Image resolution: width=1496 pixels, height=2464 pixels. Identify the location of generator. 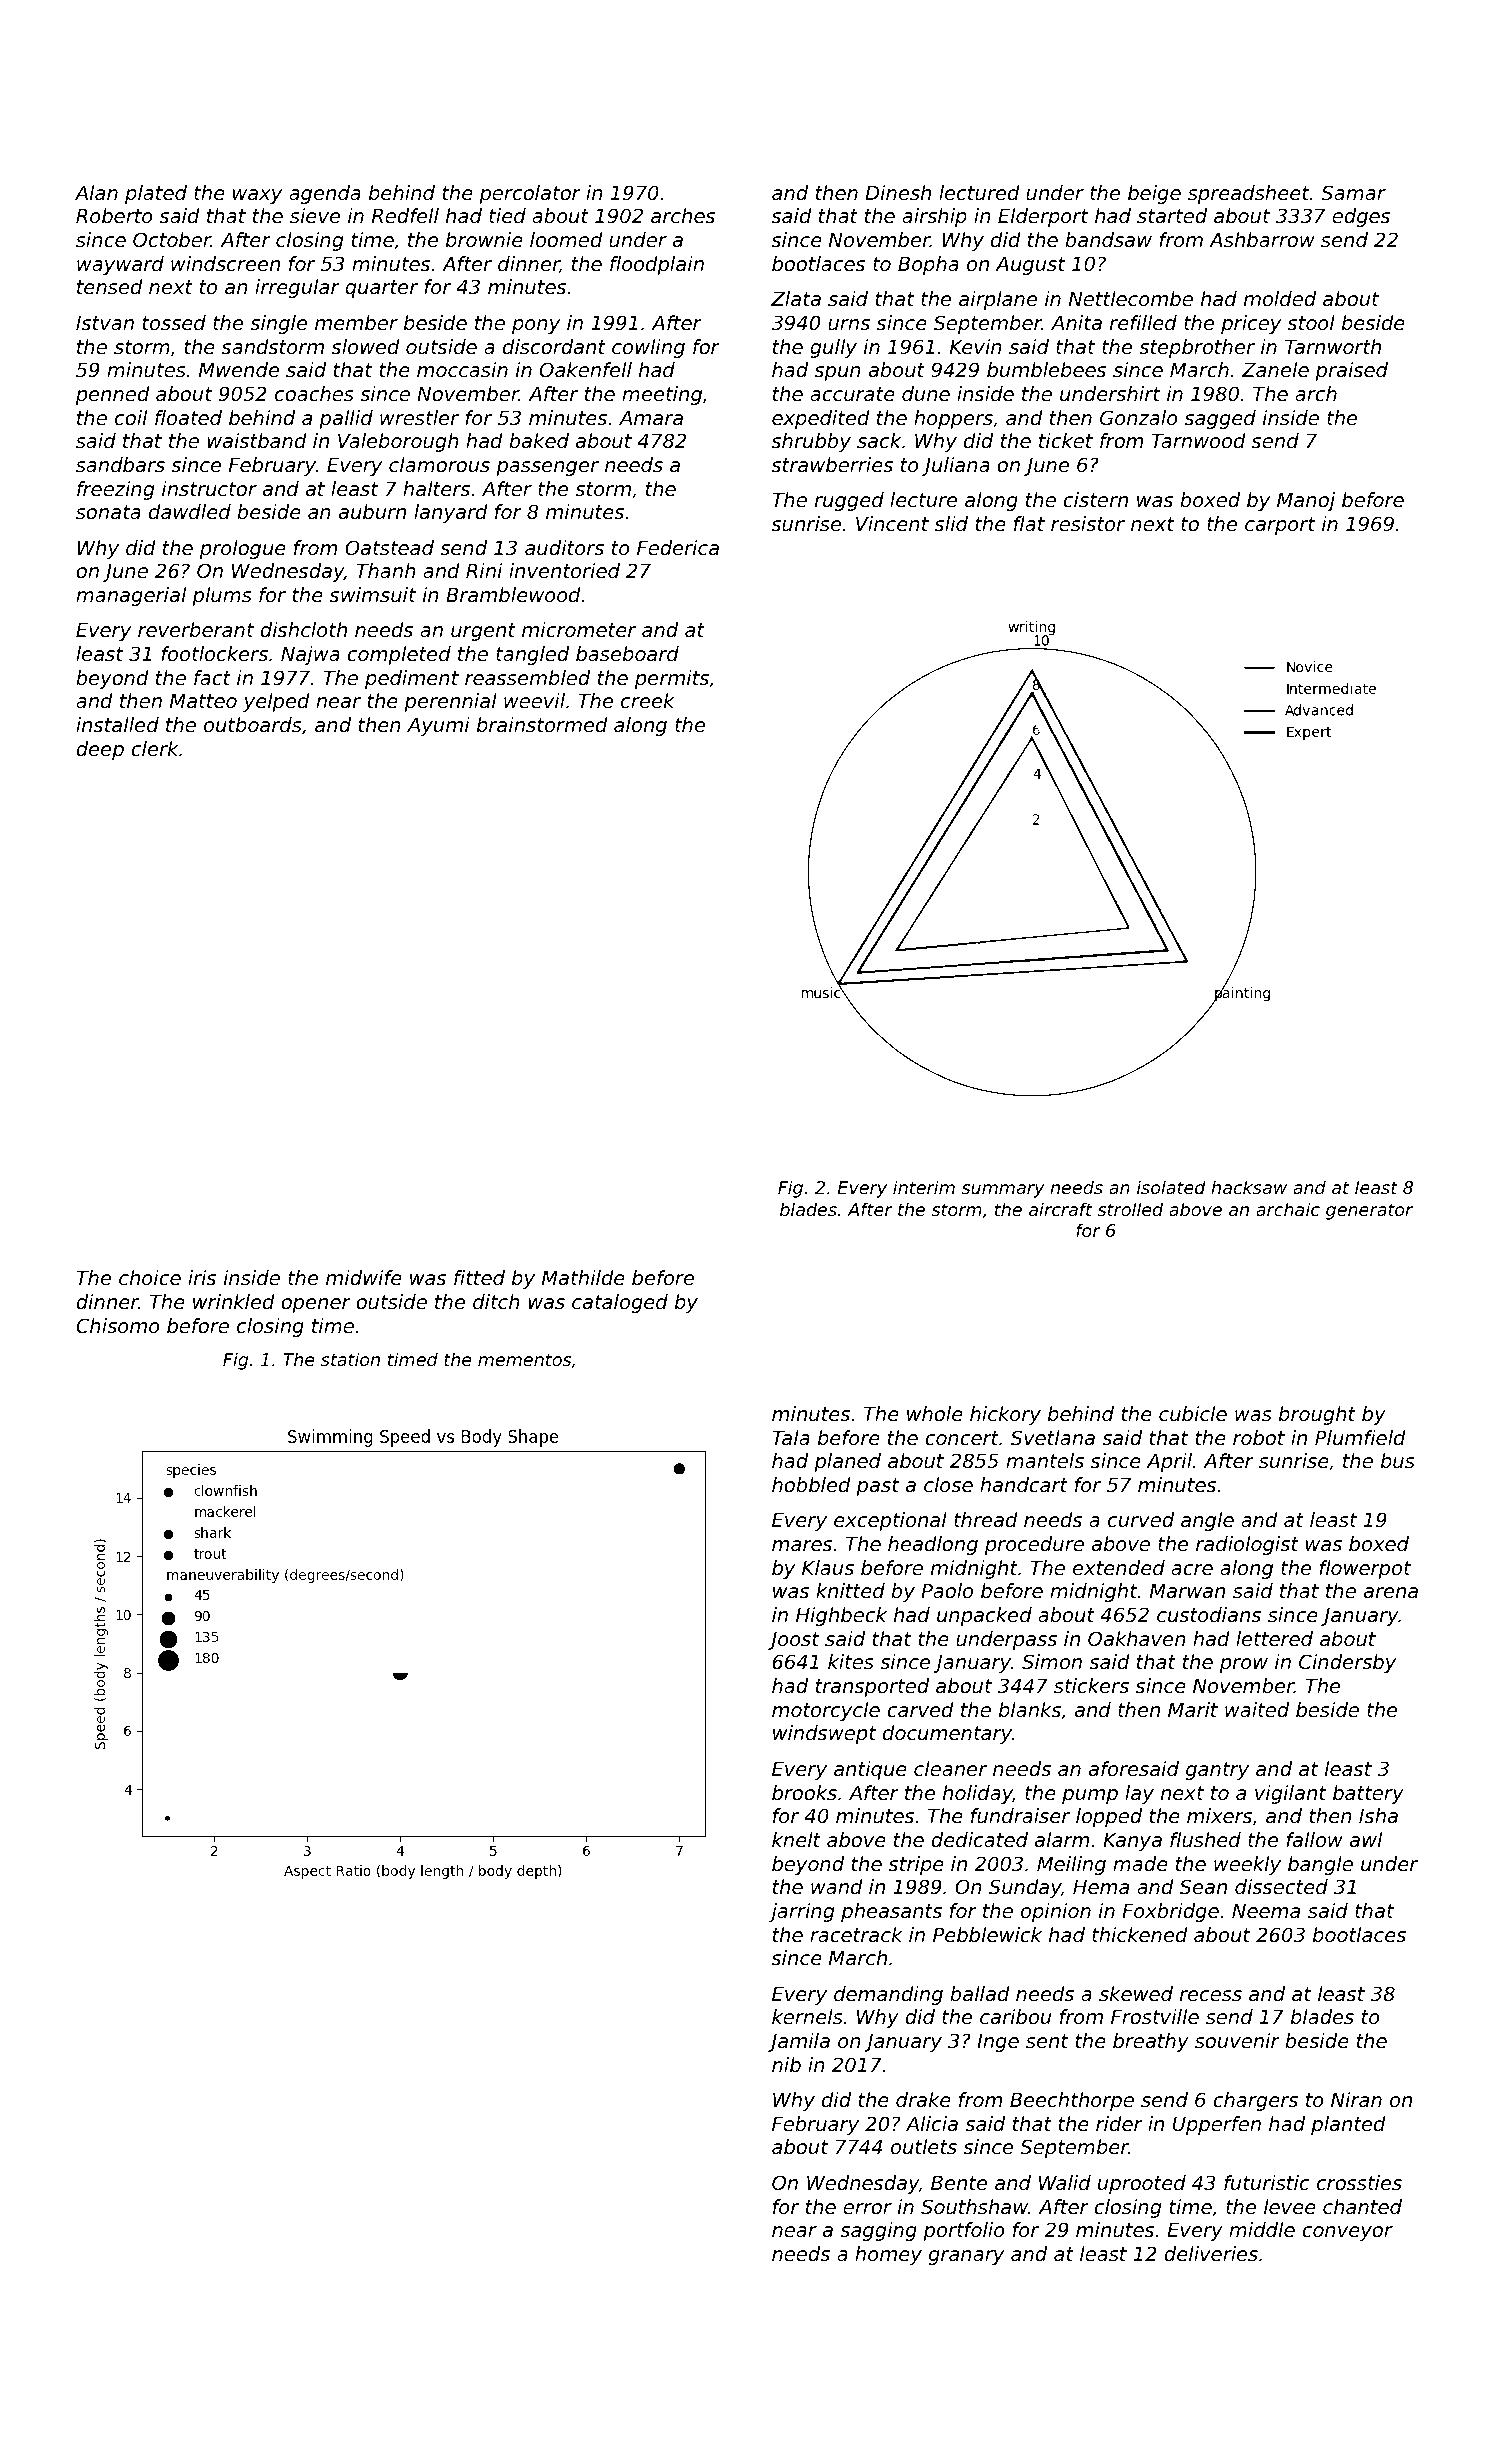
(1369, 1211).
